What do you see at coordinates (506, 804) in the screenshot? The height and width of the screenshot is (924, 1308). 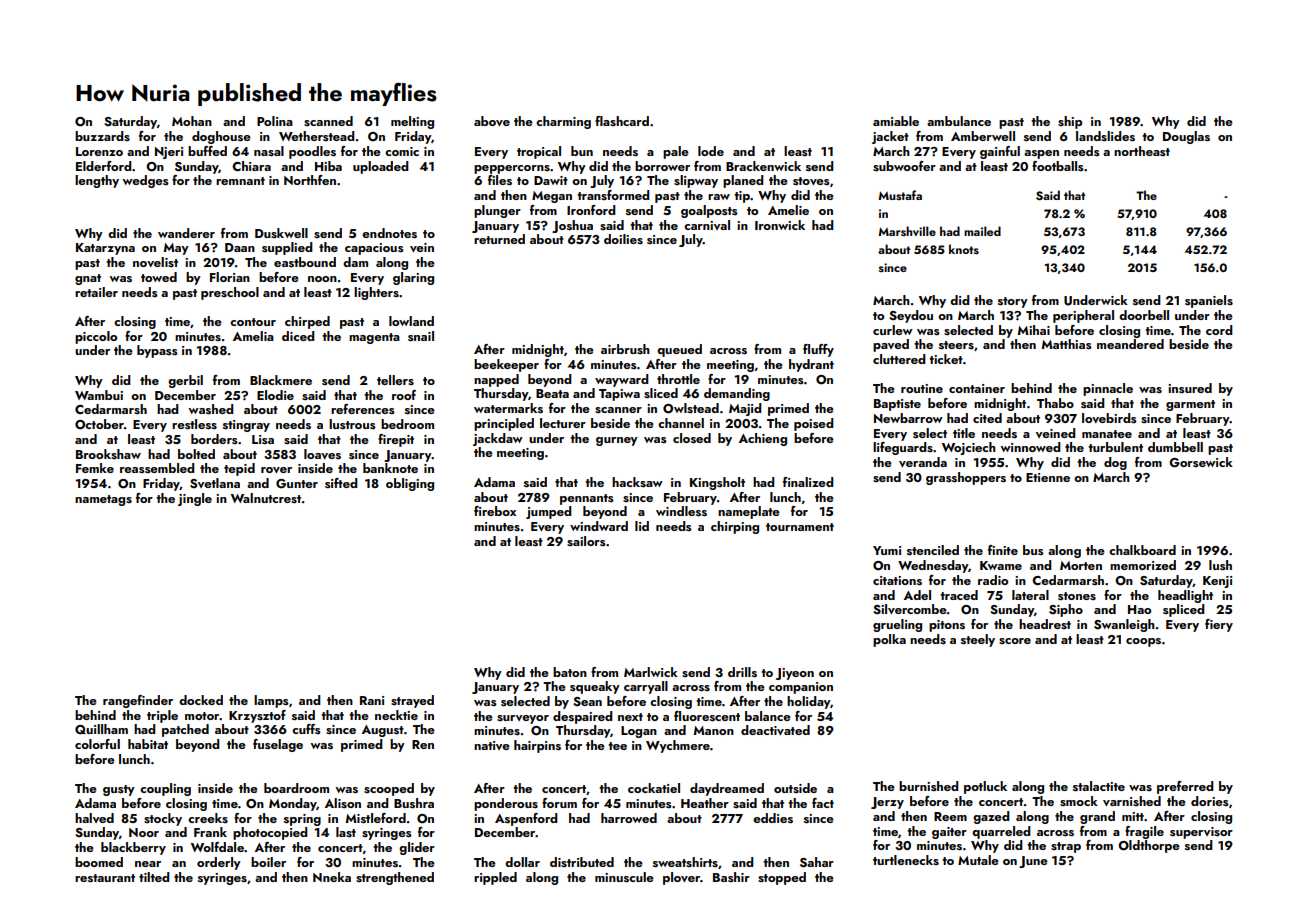 I see `ponderous` at bounding box center [506, 804].
